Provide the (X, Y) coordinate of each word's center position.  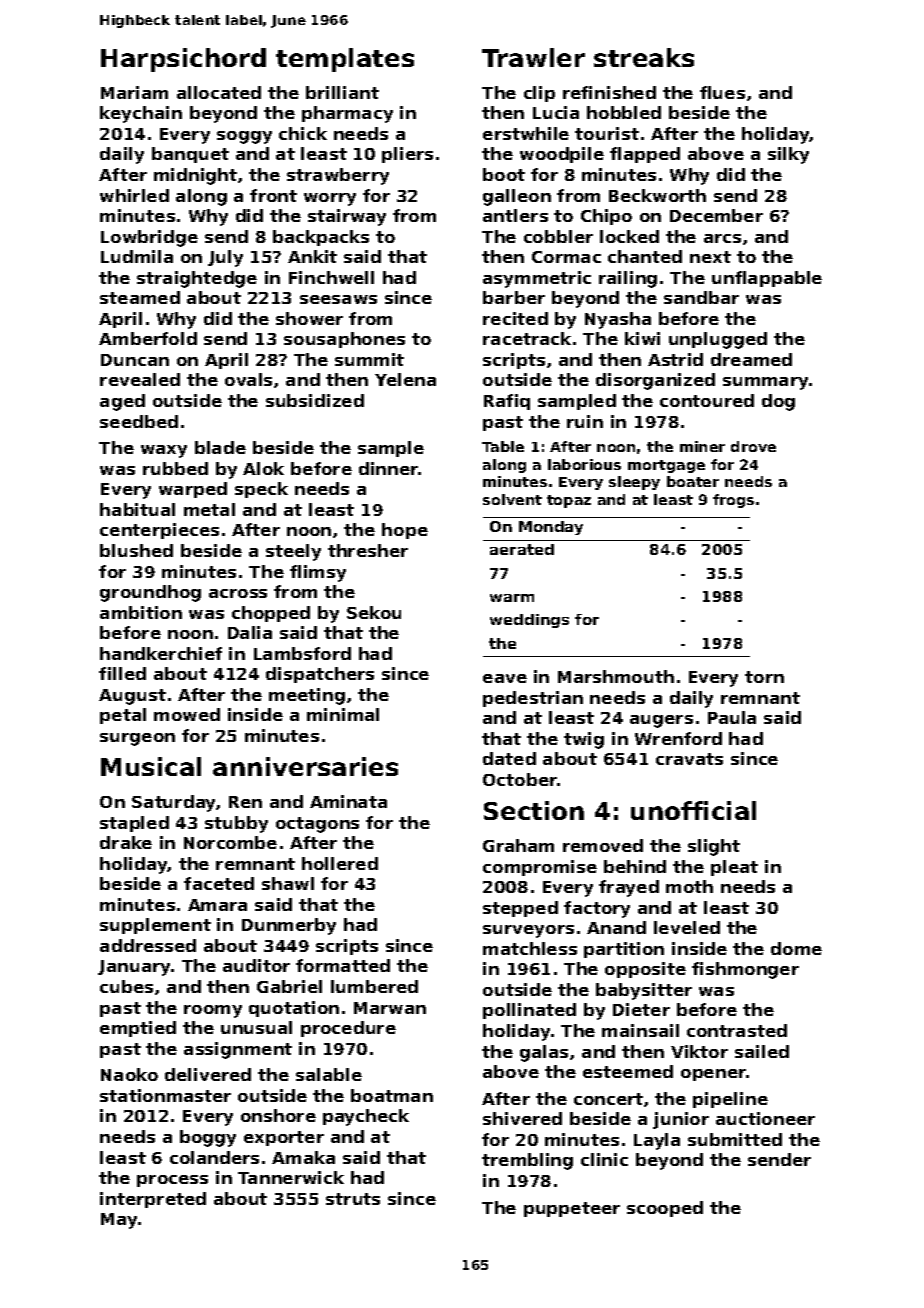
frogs (733, 501)
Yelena (405, 379)
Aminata (348, 801)
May (119, 1221)
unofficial (693, 810)
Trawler (533, 57)
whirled (134, 195)
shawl (288, 883)
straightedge (197, 279)
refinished (609, 92)
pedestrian (533, 699)
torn (764, 677)
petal (123, 716)
